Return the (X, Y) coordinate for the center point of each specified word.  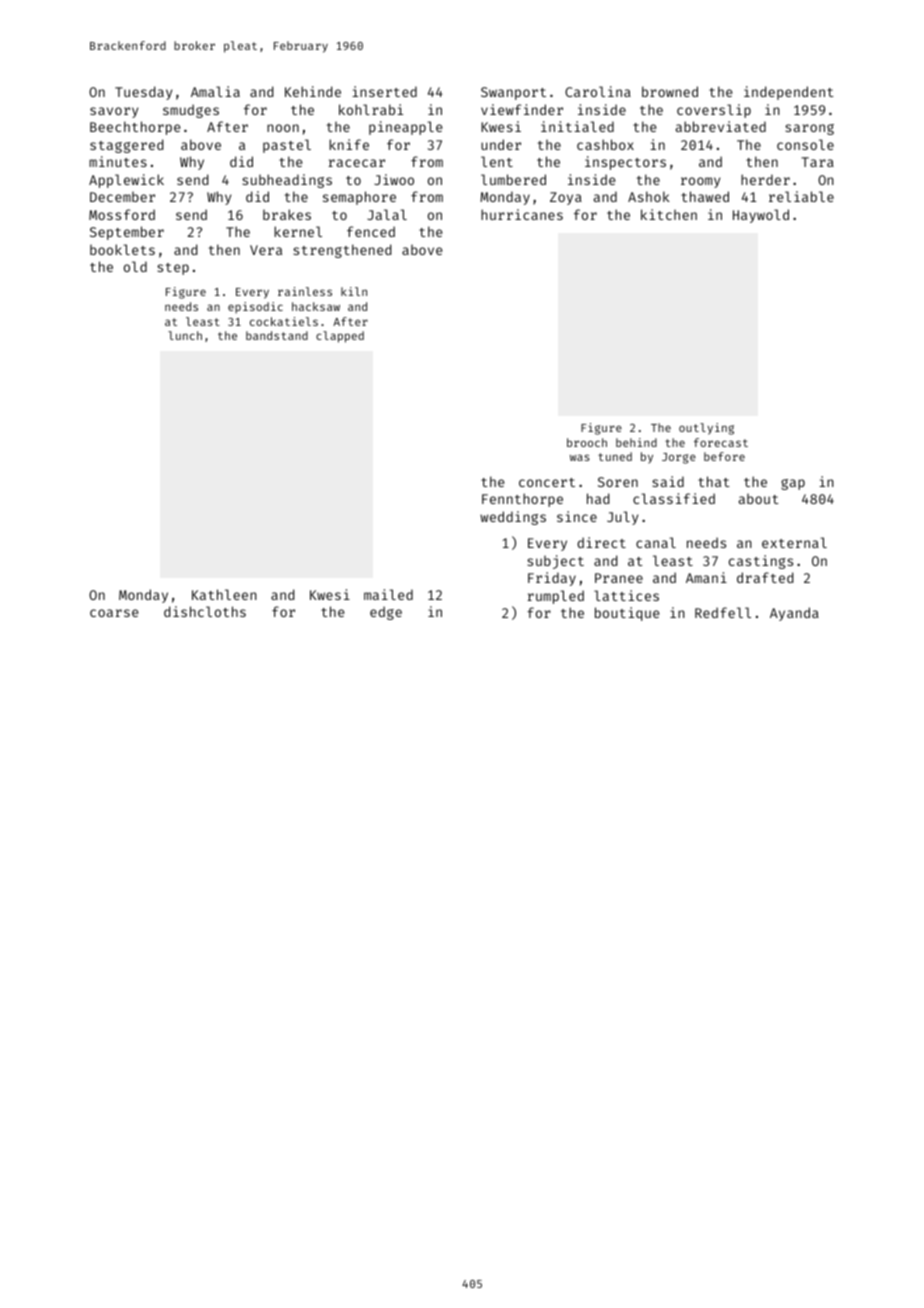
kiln (354, 291)
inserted (384, 91)
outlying (706, 429)
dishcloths (205, 611)
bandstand (277, 335)
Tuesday (143, 93)
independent (789, 93)
